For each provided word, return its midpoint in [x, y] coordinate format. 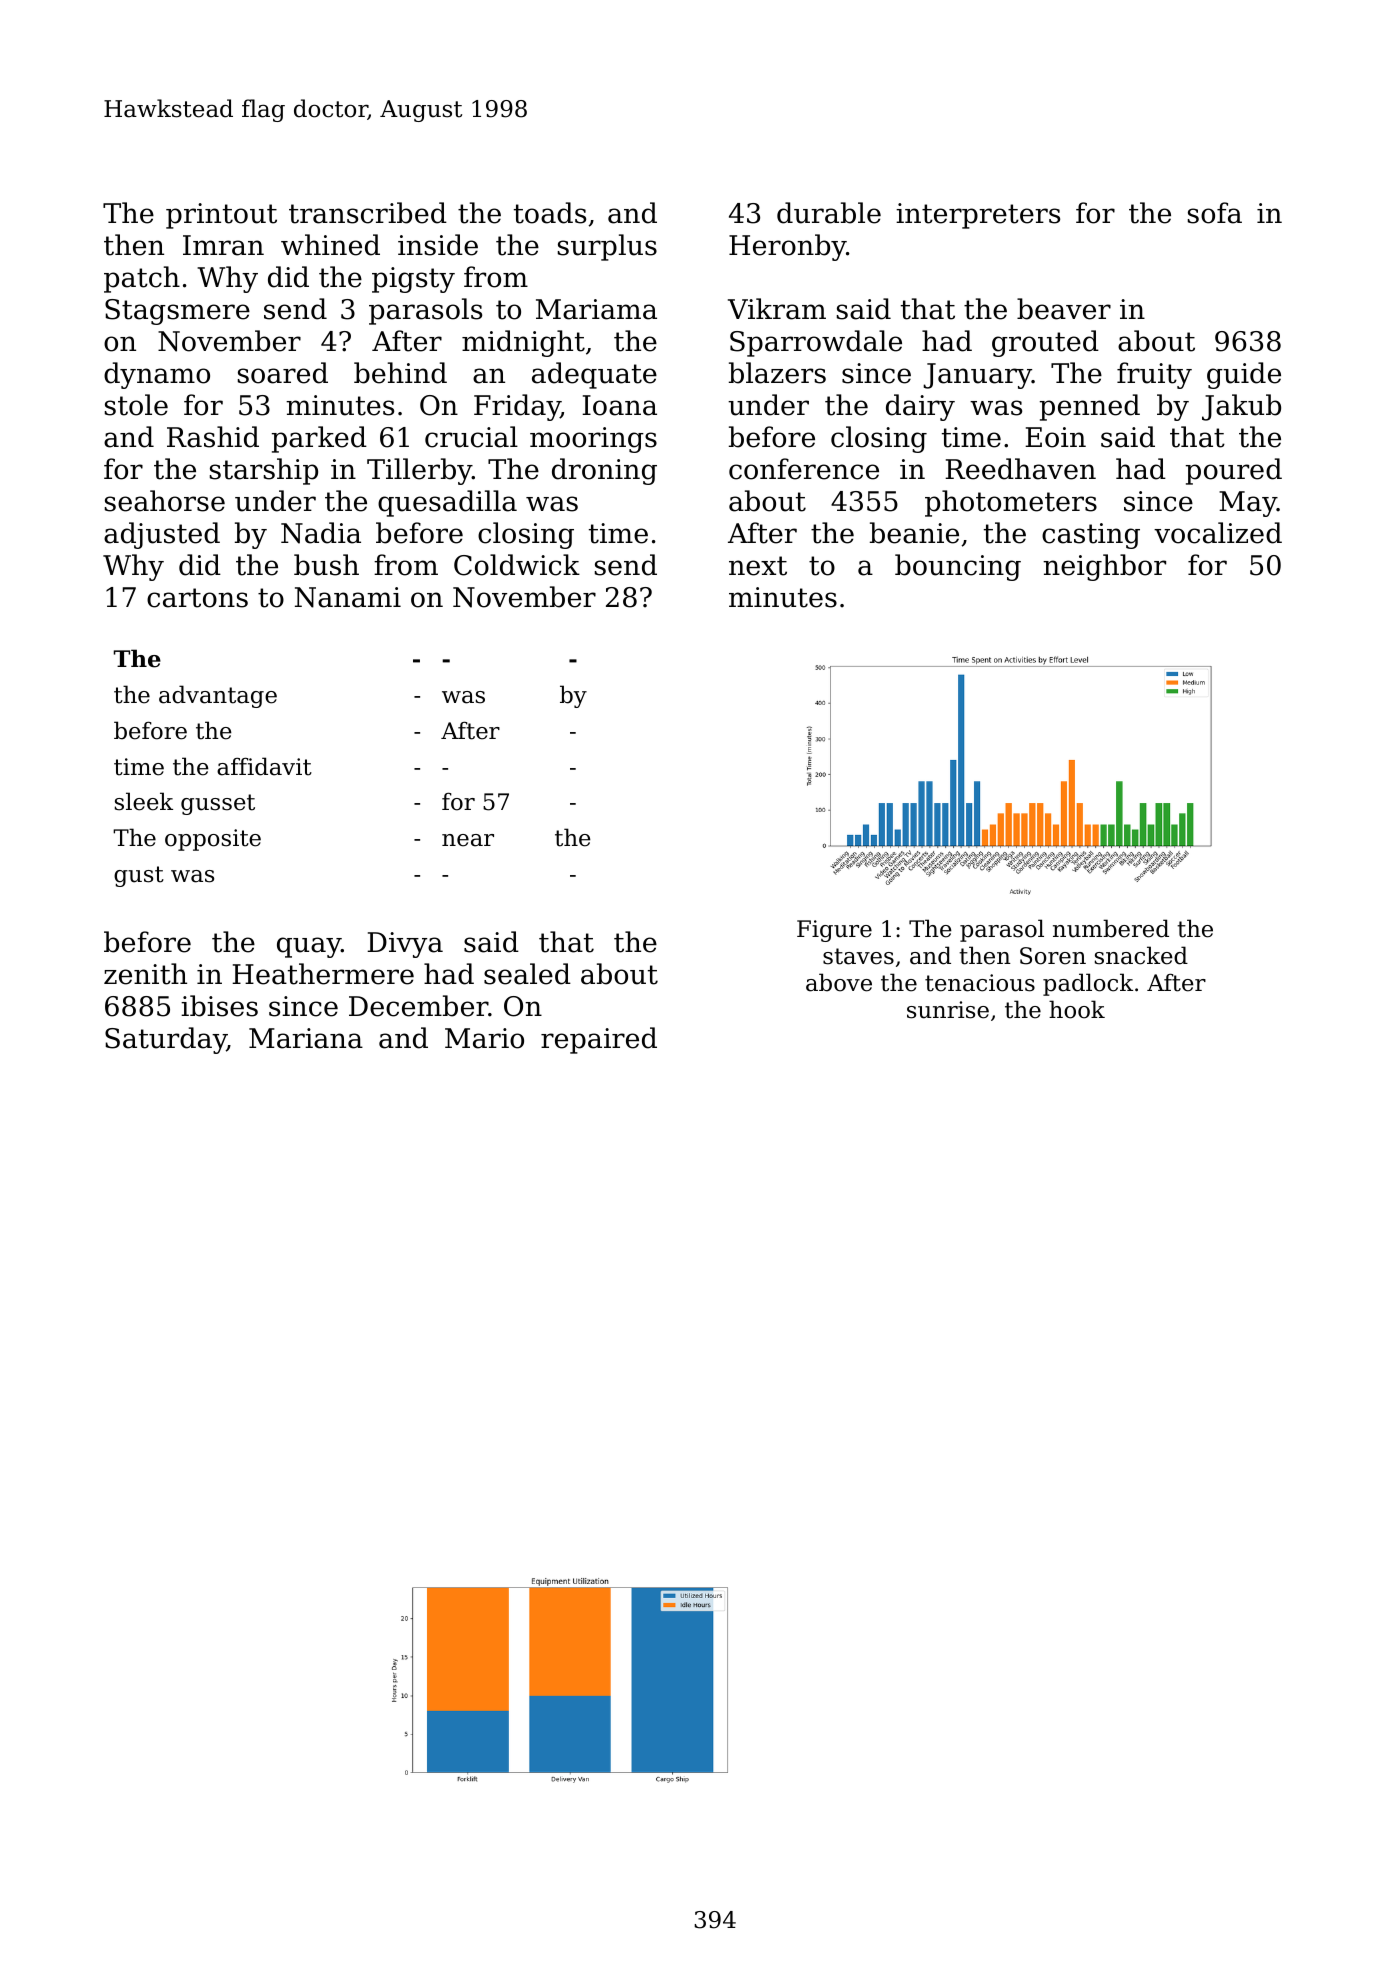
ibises [219, 1006]
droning [604, 471]
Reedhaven [1020, 469]
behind [400, 373]
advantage [218, 696]
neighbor [1104, 567]
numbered [1111, 928]
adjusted [162, 535]
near [468, 840]
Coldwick [517, 565]
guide [1244, 375]
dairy [920, 407]
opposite [213, 840]
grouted [1045, 343]
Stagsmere [177, 312]
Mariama [596, 309]
